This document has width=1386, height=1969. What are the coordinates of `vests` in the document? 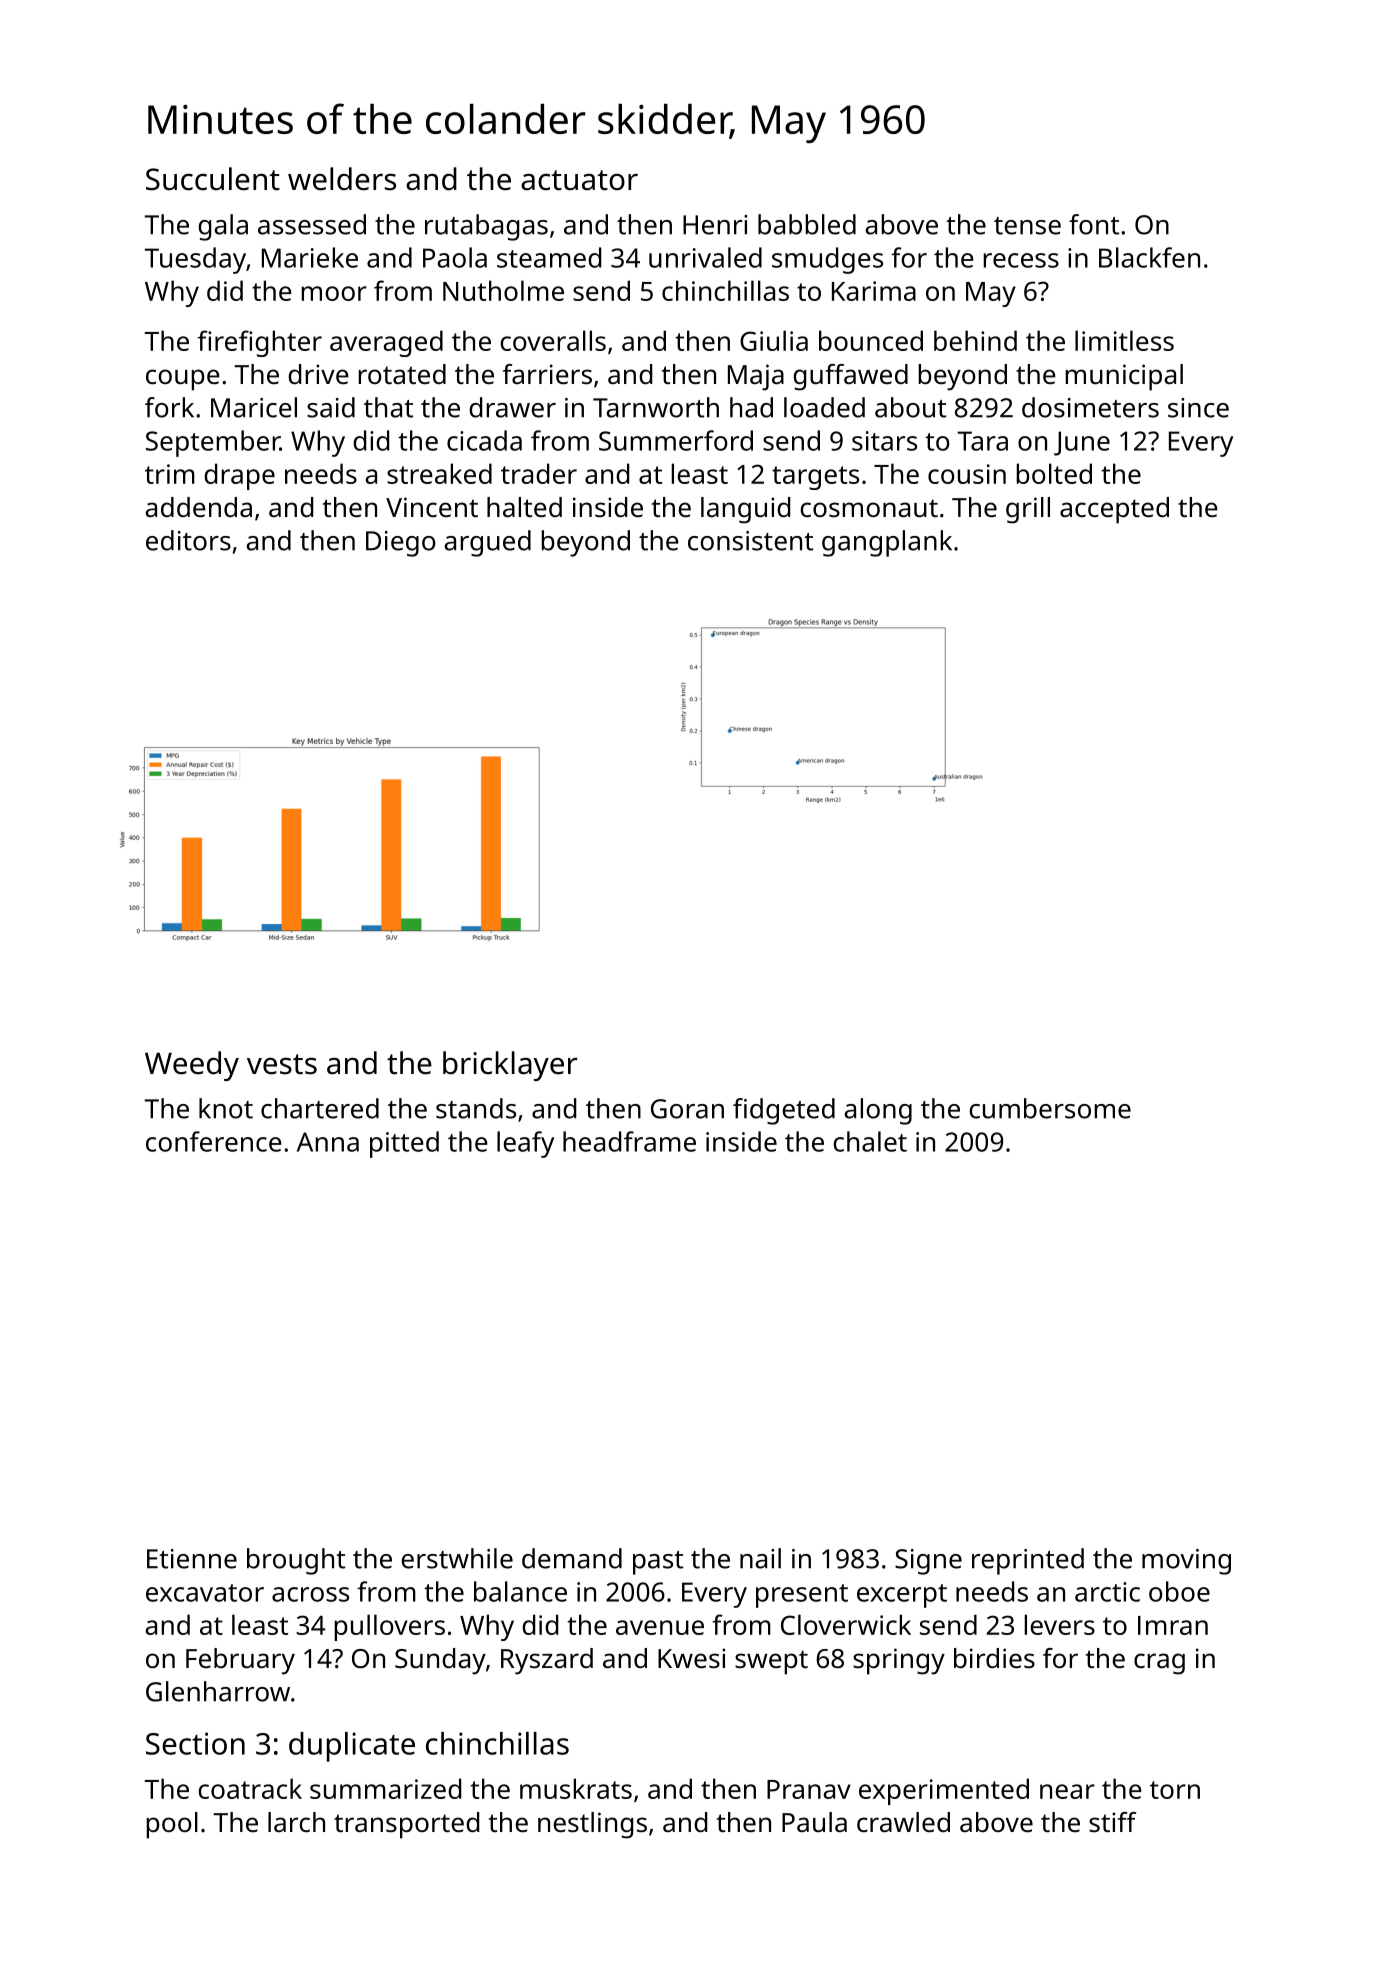 It's located at (282, 1064).
